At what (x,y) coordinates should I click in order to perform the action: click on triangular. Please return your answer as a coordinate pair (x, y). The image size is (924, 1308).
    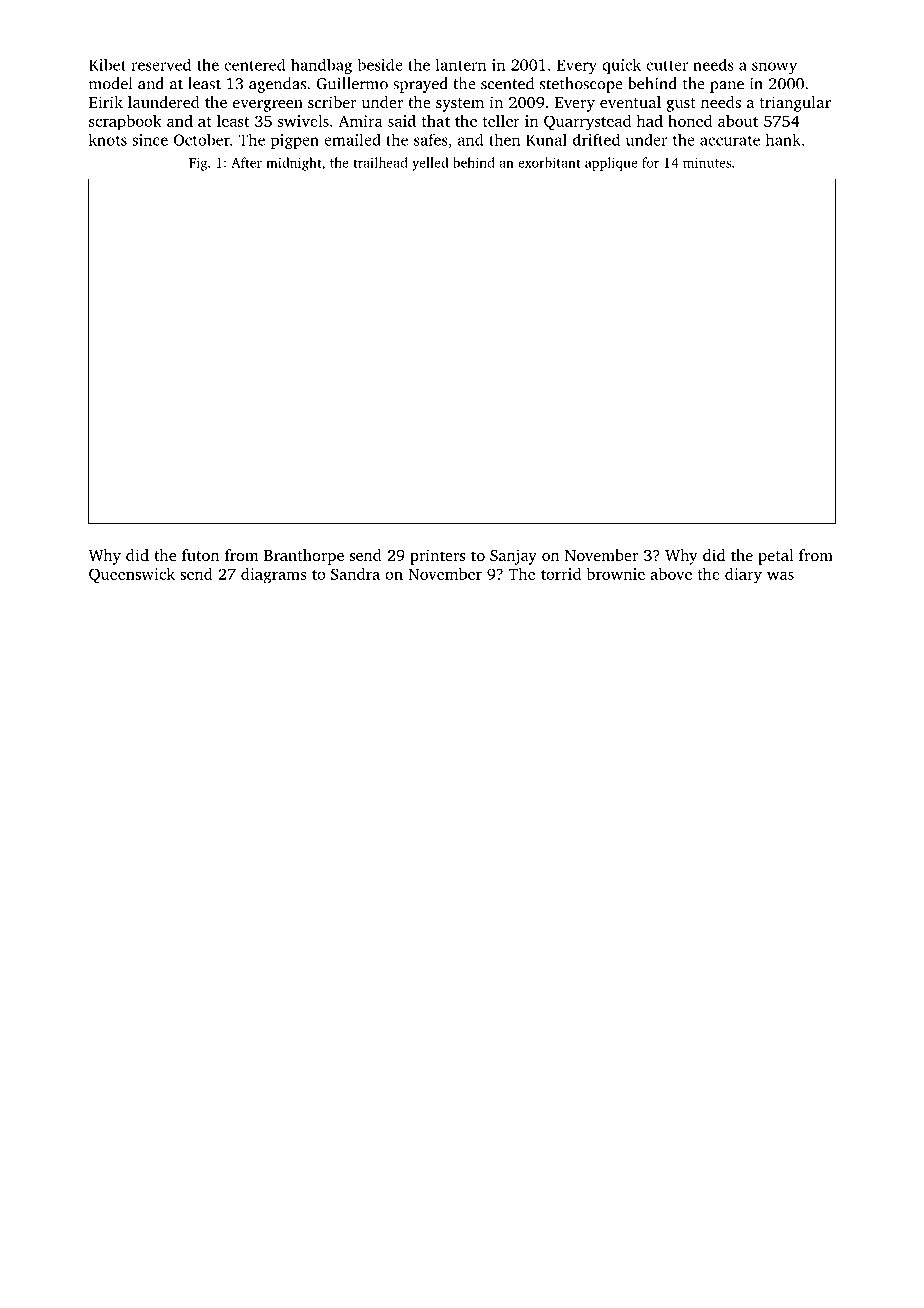
    Looking at the image, I should click on (795, 104).
